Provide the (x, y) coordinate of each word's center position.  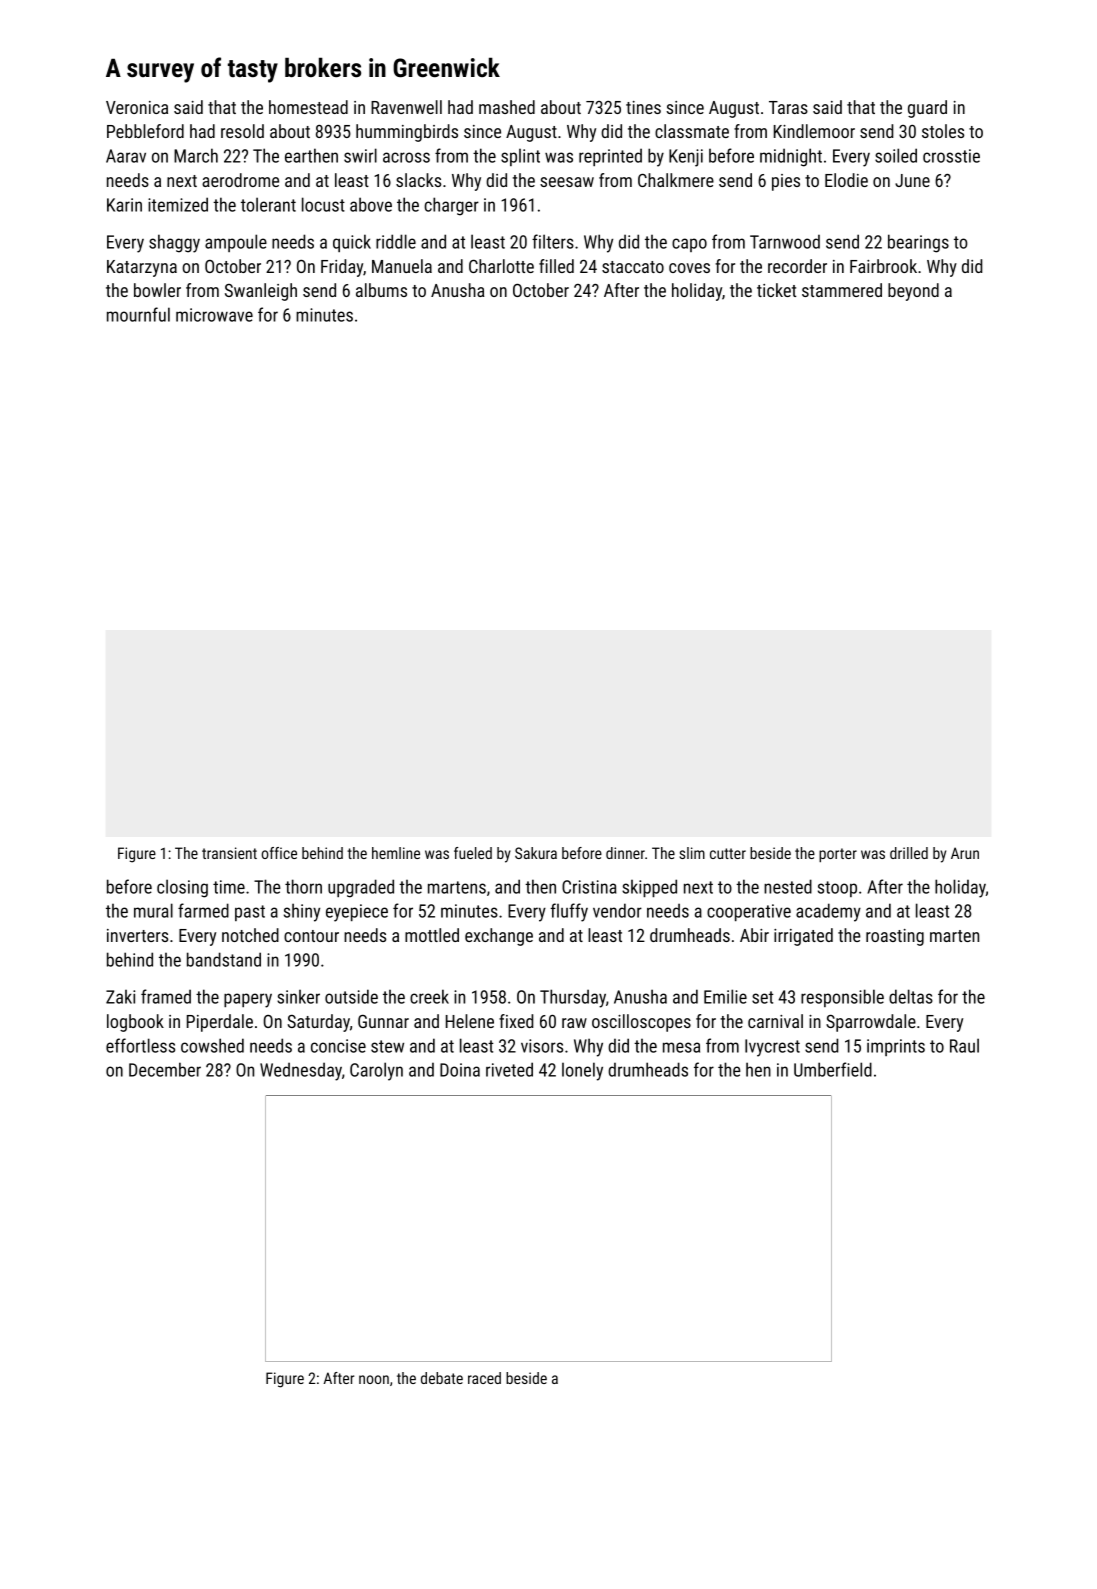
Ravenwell (406, 107)
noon (374, 1379)
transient (229, 853)
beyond (913, 292)
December (165, 1069)
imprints (896, 1047)
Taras (788, 107)
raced (484, 1378)
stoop (837, 889)
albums (381, 290)
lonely (582, 1071)
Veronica (137, 107)
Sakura (536, 853)
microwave (214, 315)
